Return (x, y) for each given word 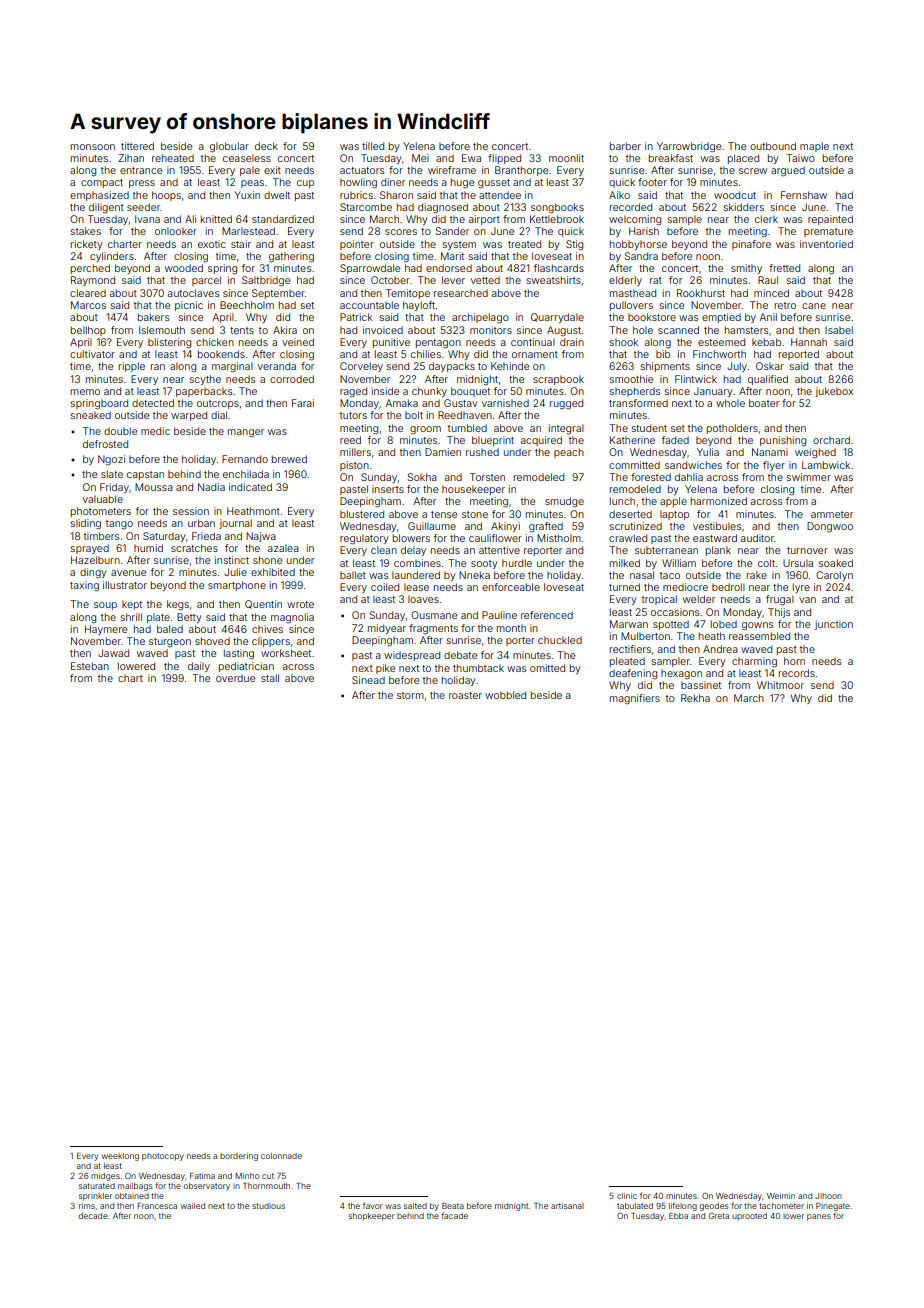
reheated (173, 158)
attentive (499, 550)
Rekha (695, 698)
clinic (627, 1196)
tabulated (635, 1206)
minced (771, 293)
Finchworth (719, 354)
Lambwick (826, 465)
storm (410, 695)
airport (484, 220)
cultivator (92, 354)
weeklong (120, 1157)
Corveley (361, 367)
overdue (235, 678)
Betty (189, 618)
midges (105, 1177)
